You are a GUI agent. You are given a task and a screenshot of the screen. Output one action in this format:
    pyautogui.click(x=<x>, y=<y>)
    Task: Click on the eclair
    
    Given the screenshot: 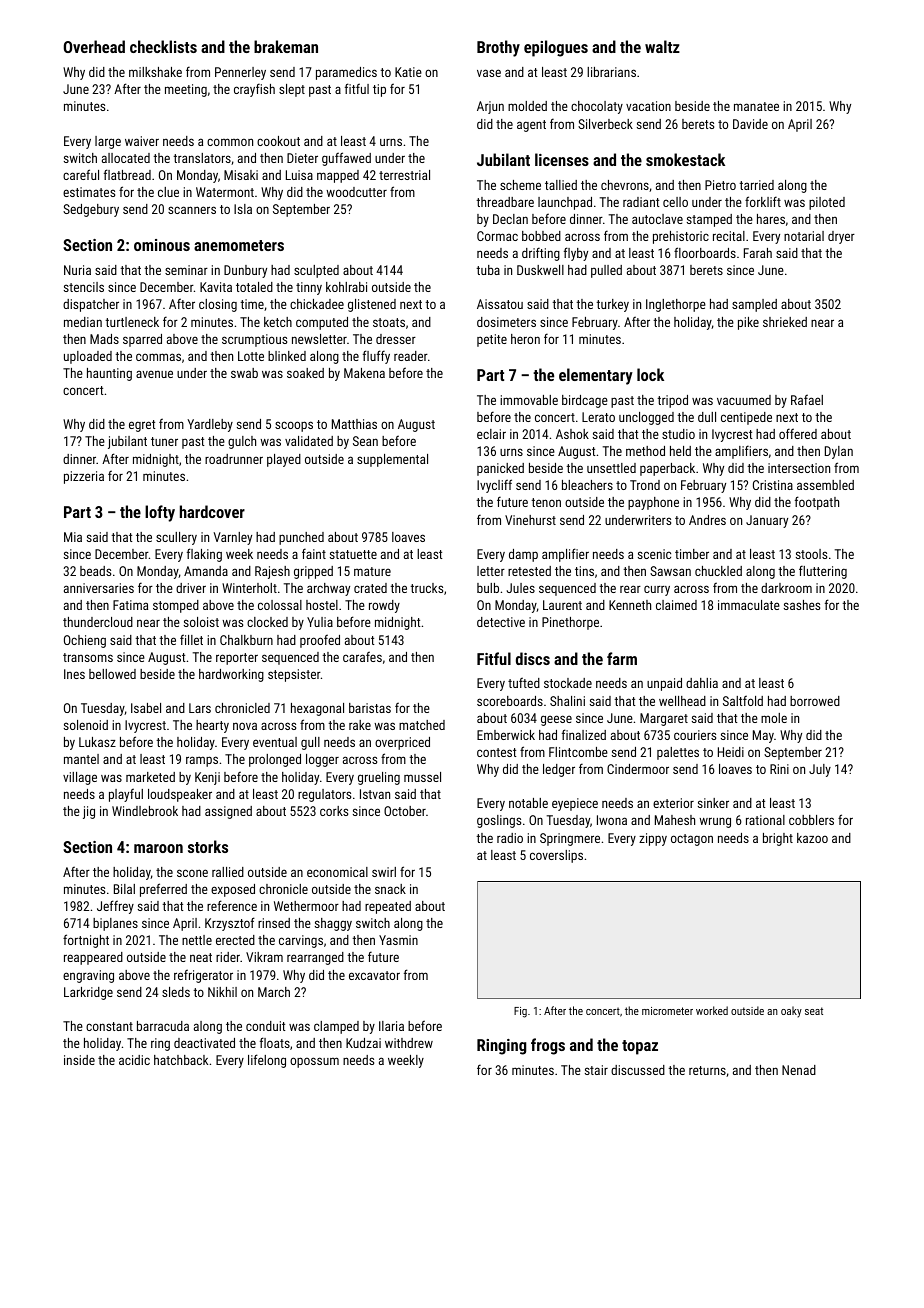 What is the action you would take?
    pyautogui.click(x=491, y=434)
